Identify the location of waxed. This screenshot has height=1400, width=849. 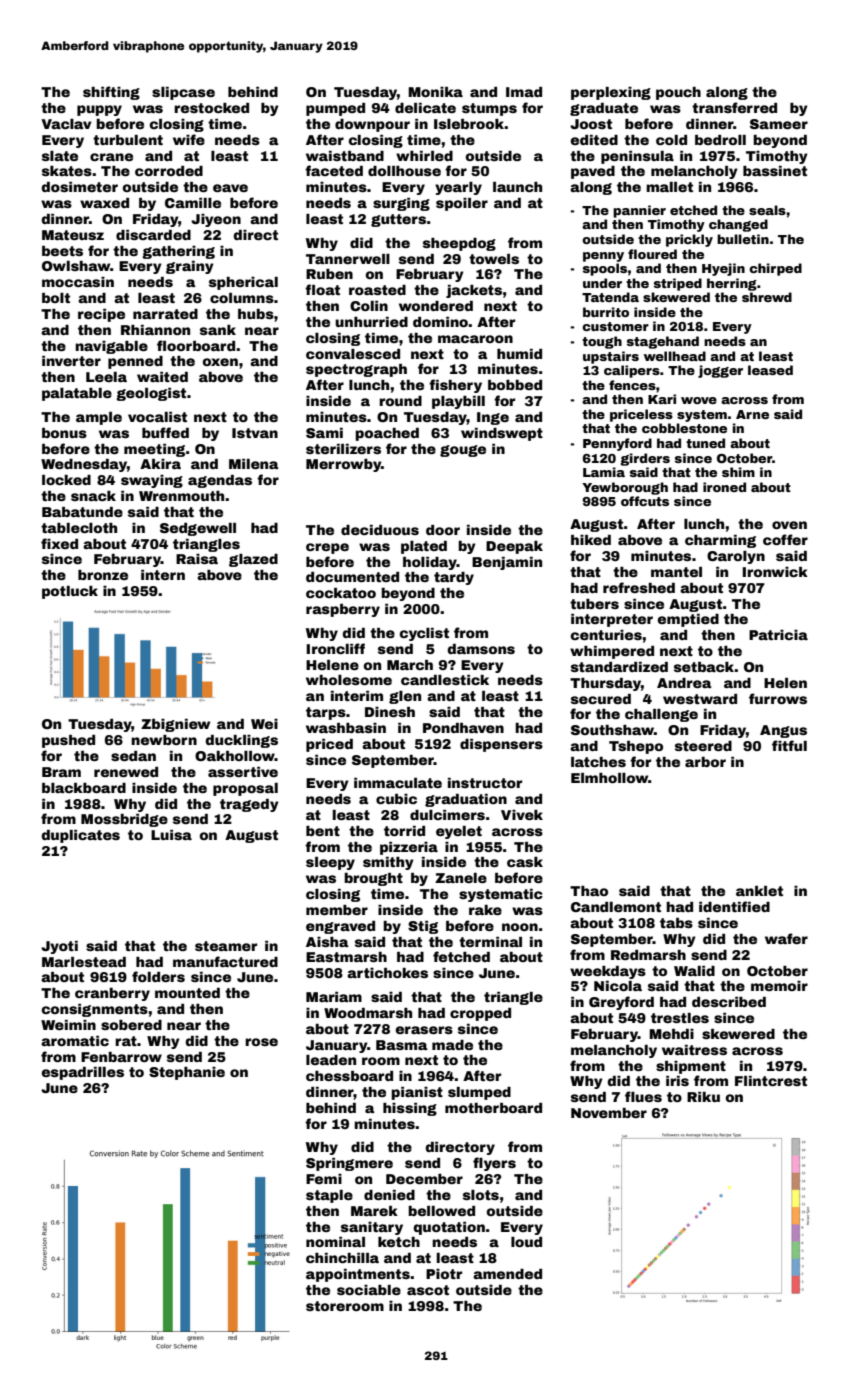
(104, 203).
